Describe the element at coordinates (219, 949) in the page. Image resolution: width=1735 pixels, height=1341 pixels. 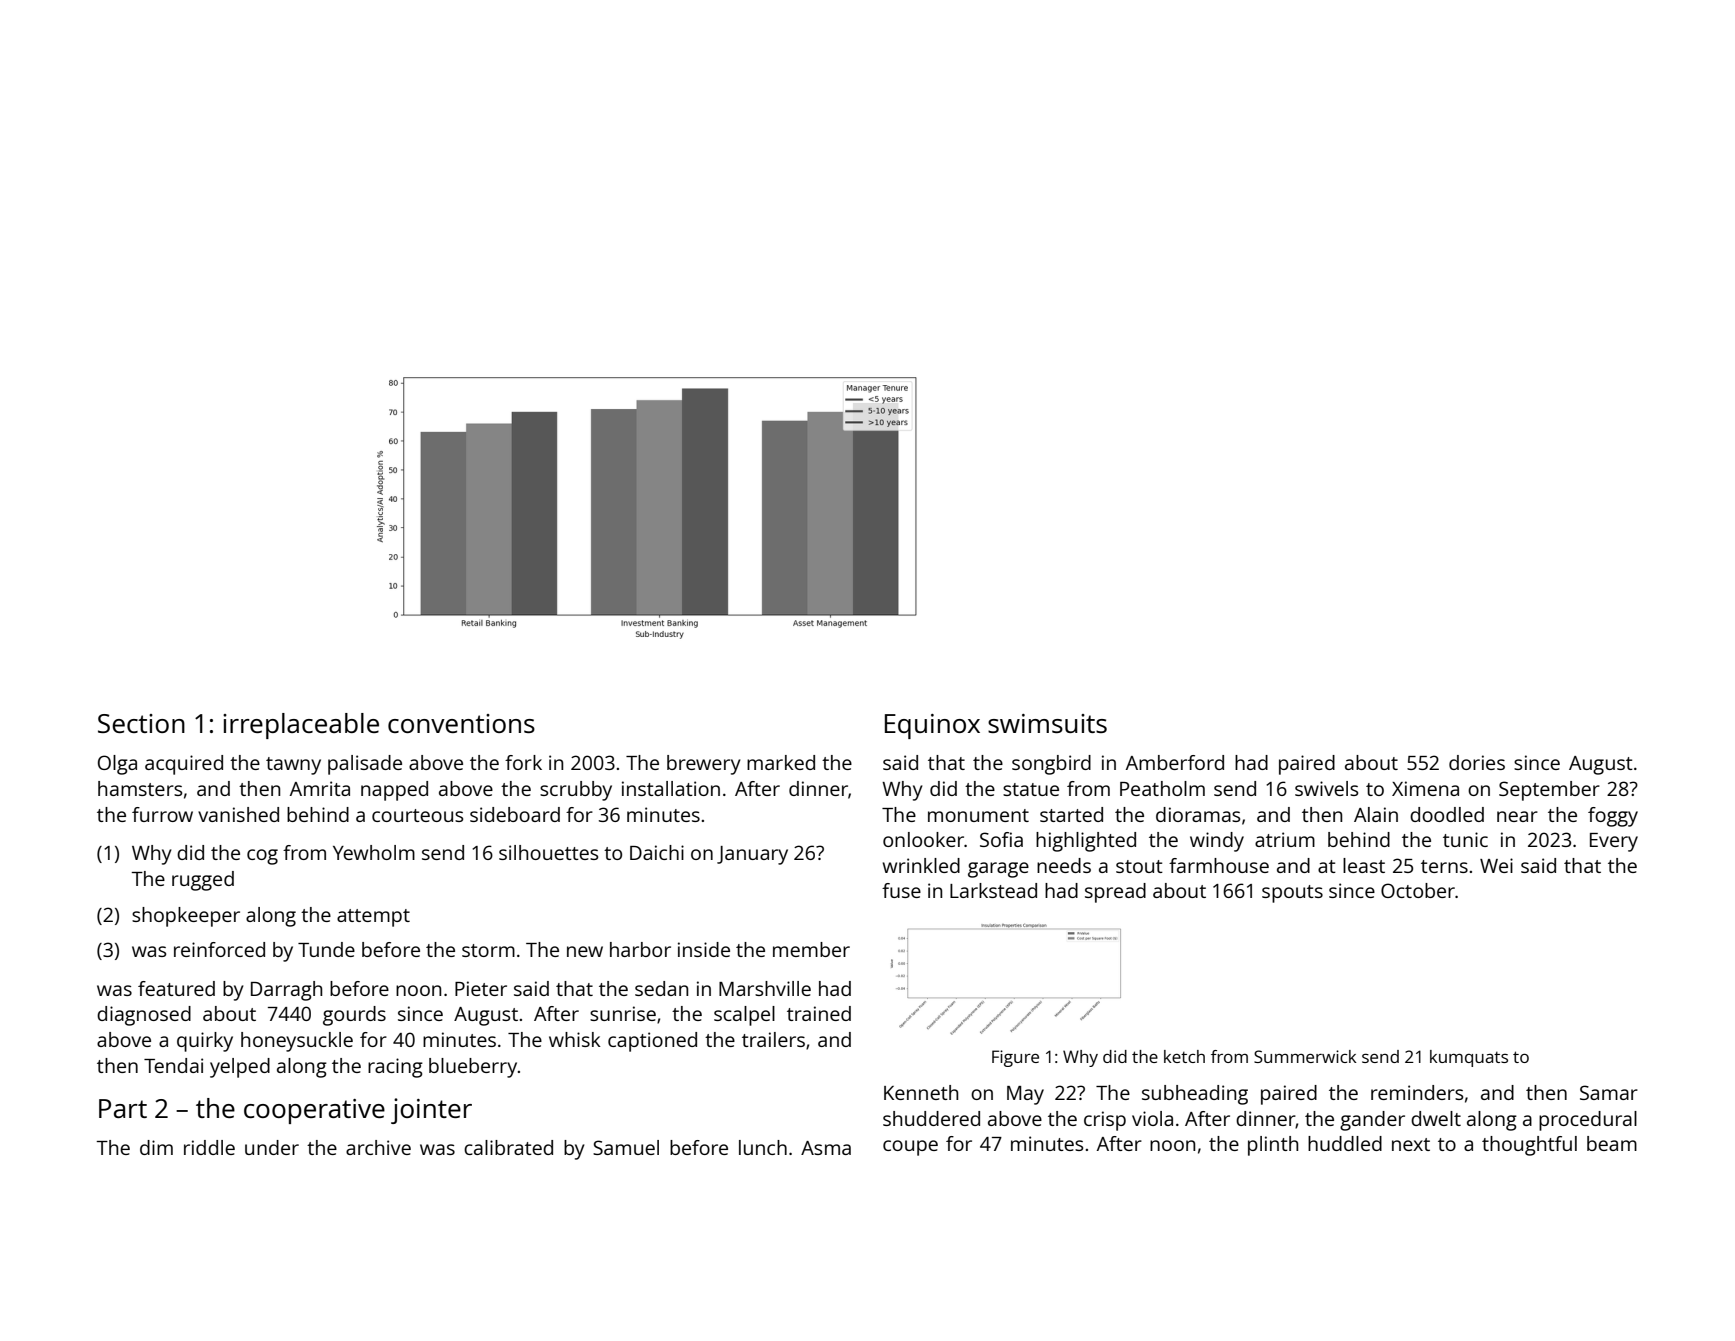
I see `reinforced` at that location.
